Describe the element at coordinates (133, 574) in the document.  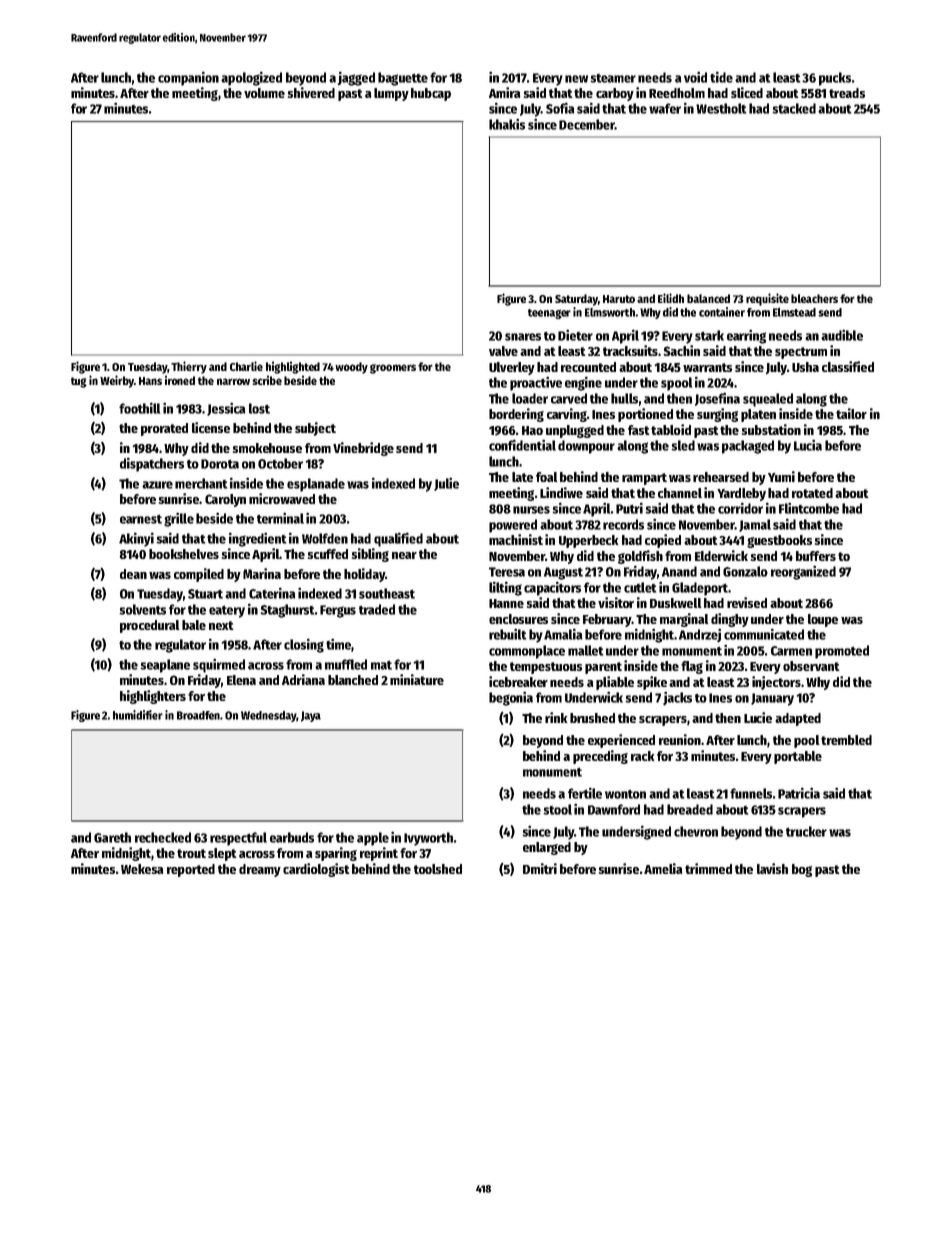
I see `dean` at that location.
